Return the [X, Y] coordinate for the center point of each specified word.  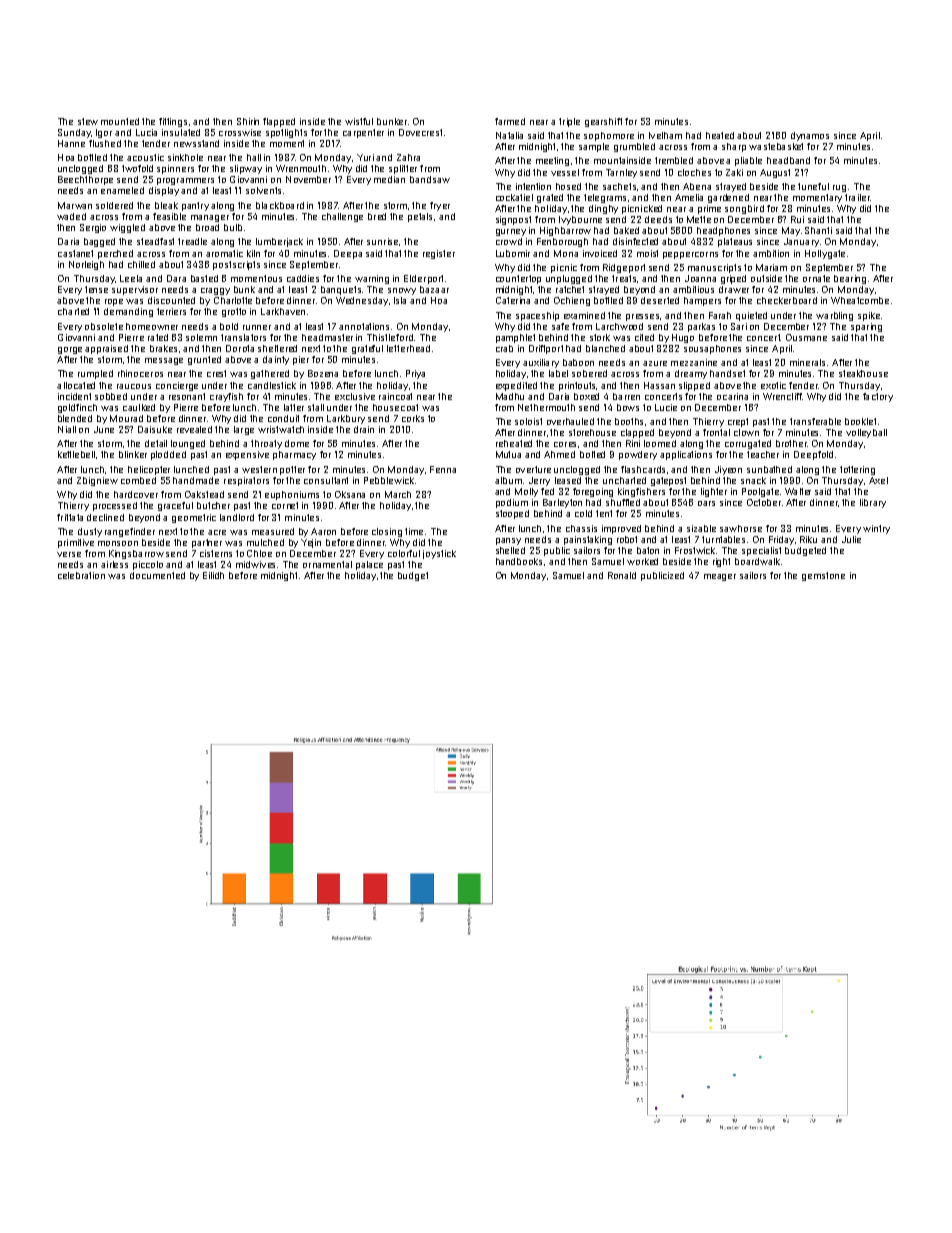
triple [569, 122]
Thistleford [390, 337]
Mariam [771, 267]
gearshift [603, 122]
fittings [173, 122]
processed [115, 506]
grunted [204, 360]
